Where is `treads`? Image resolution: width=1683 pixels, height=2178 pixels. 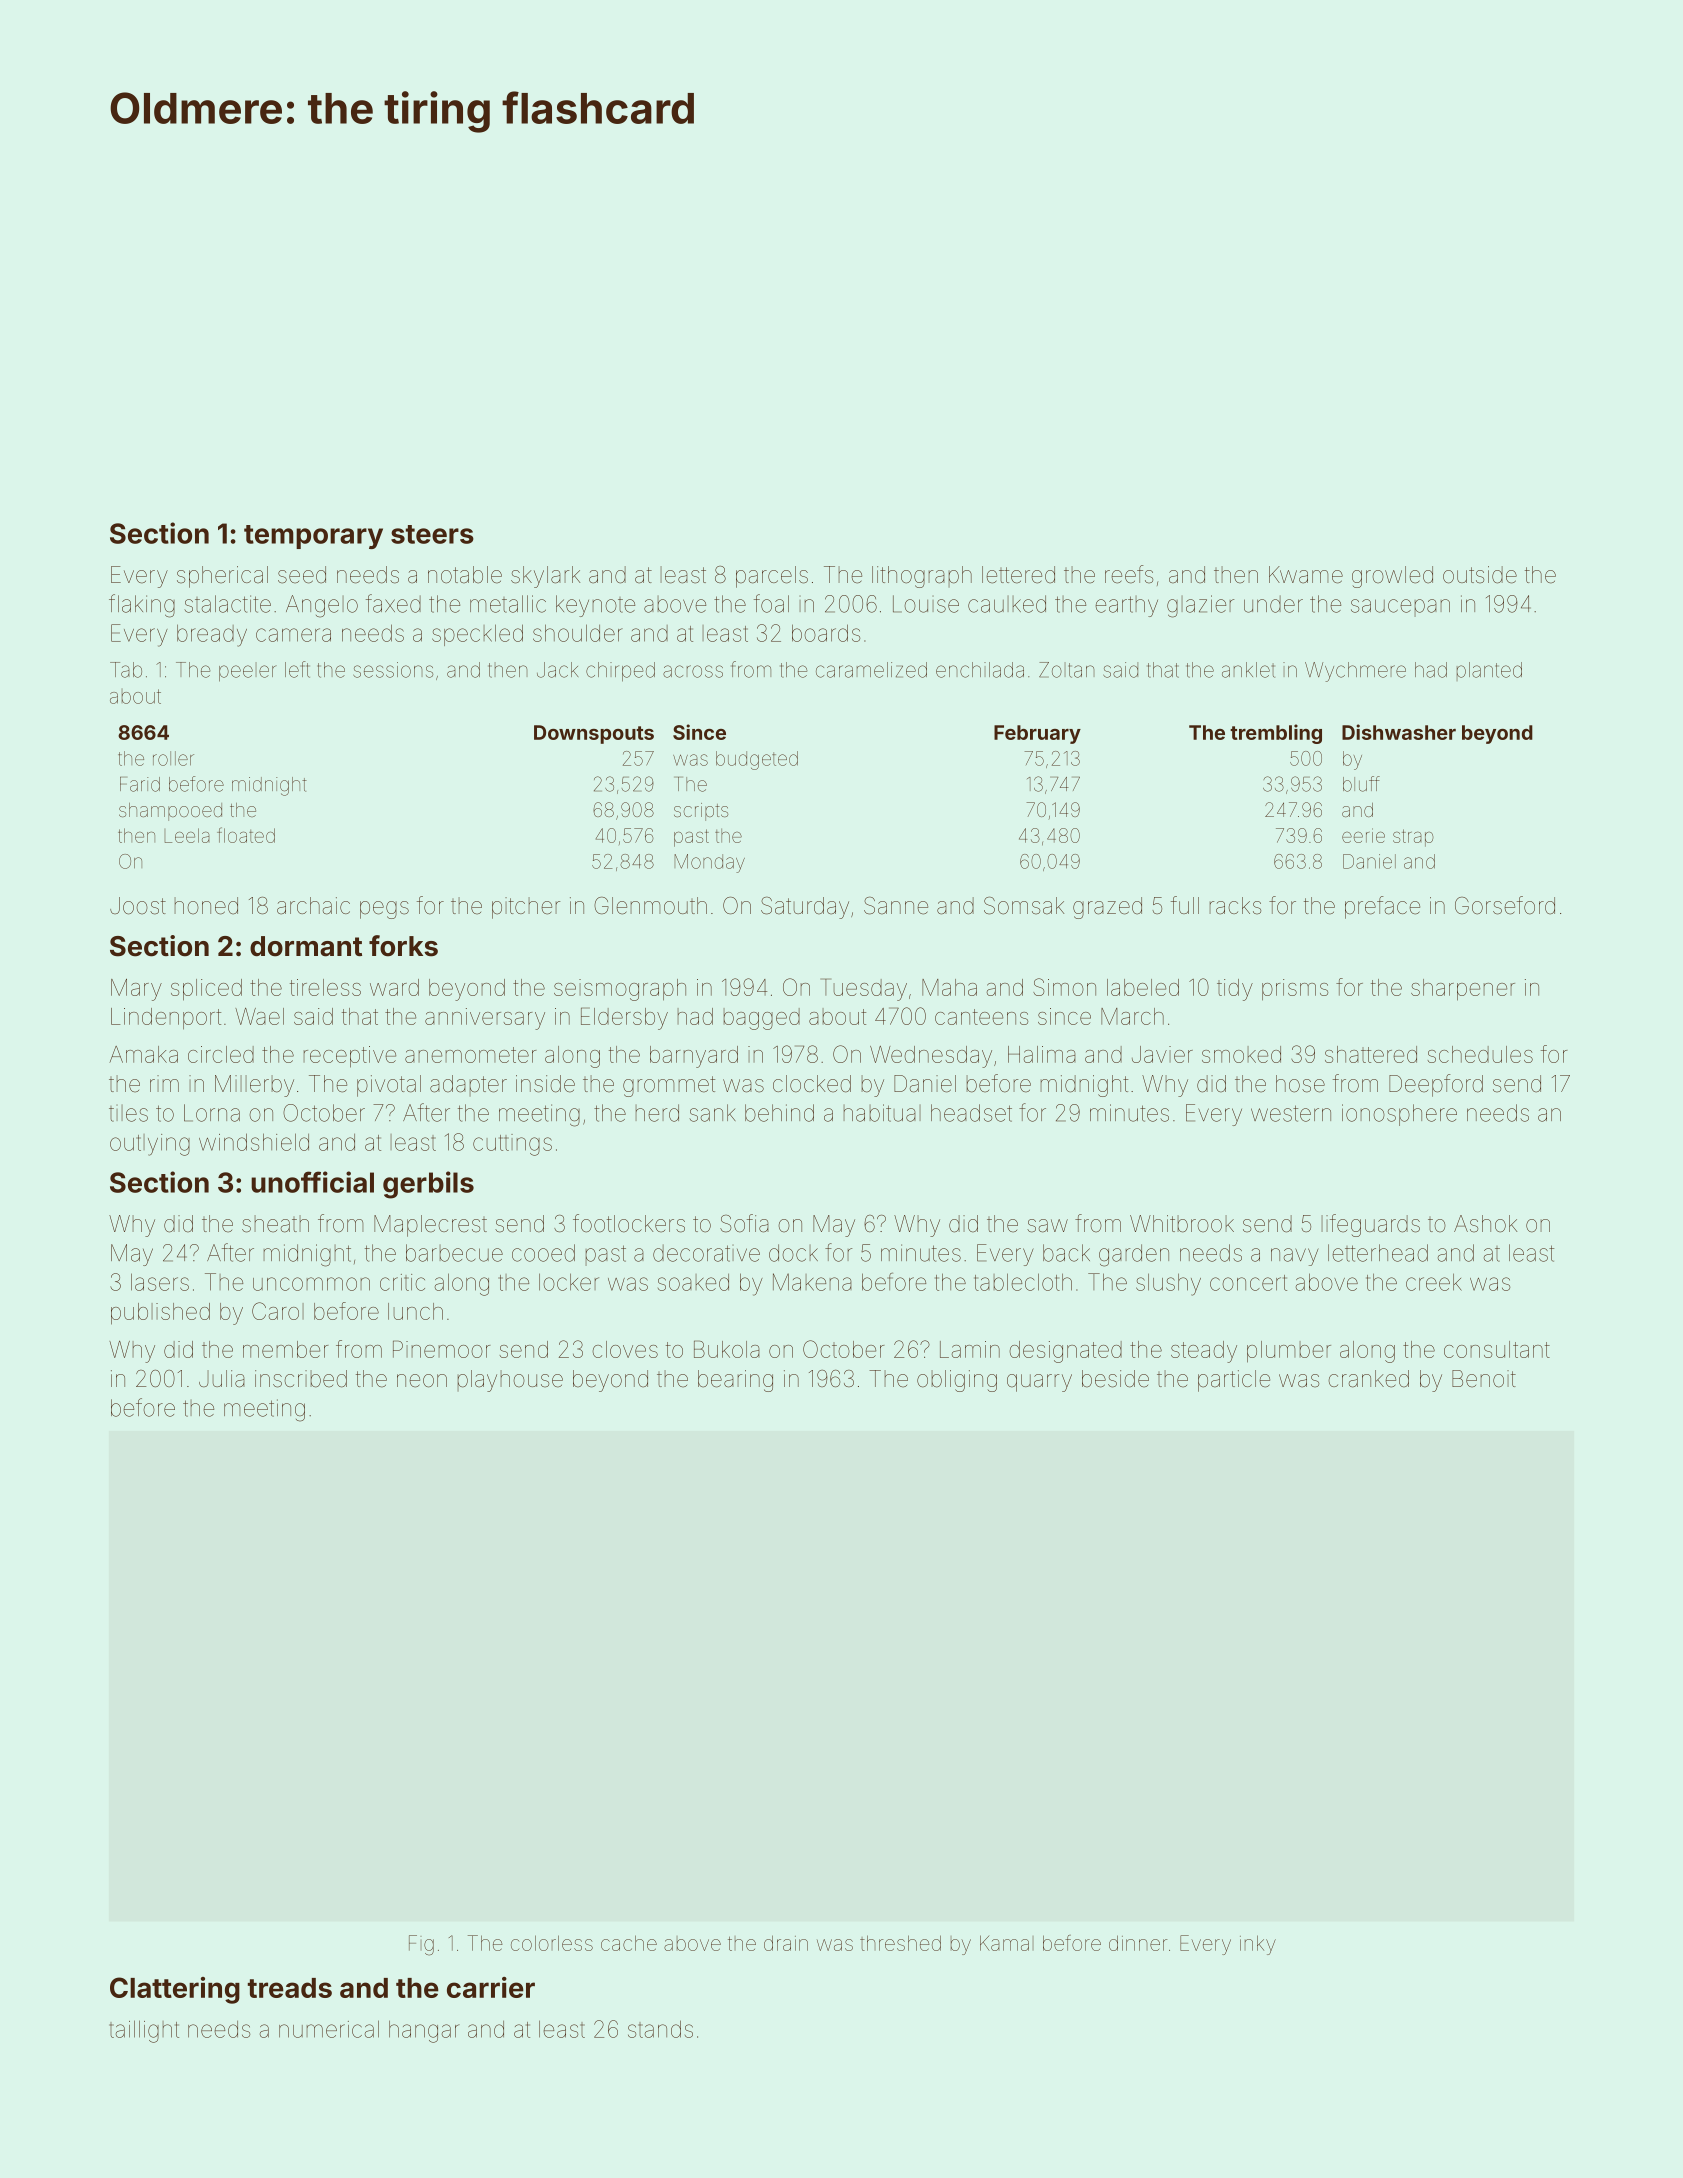
treads is located at coordinates (290, 1988).
